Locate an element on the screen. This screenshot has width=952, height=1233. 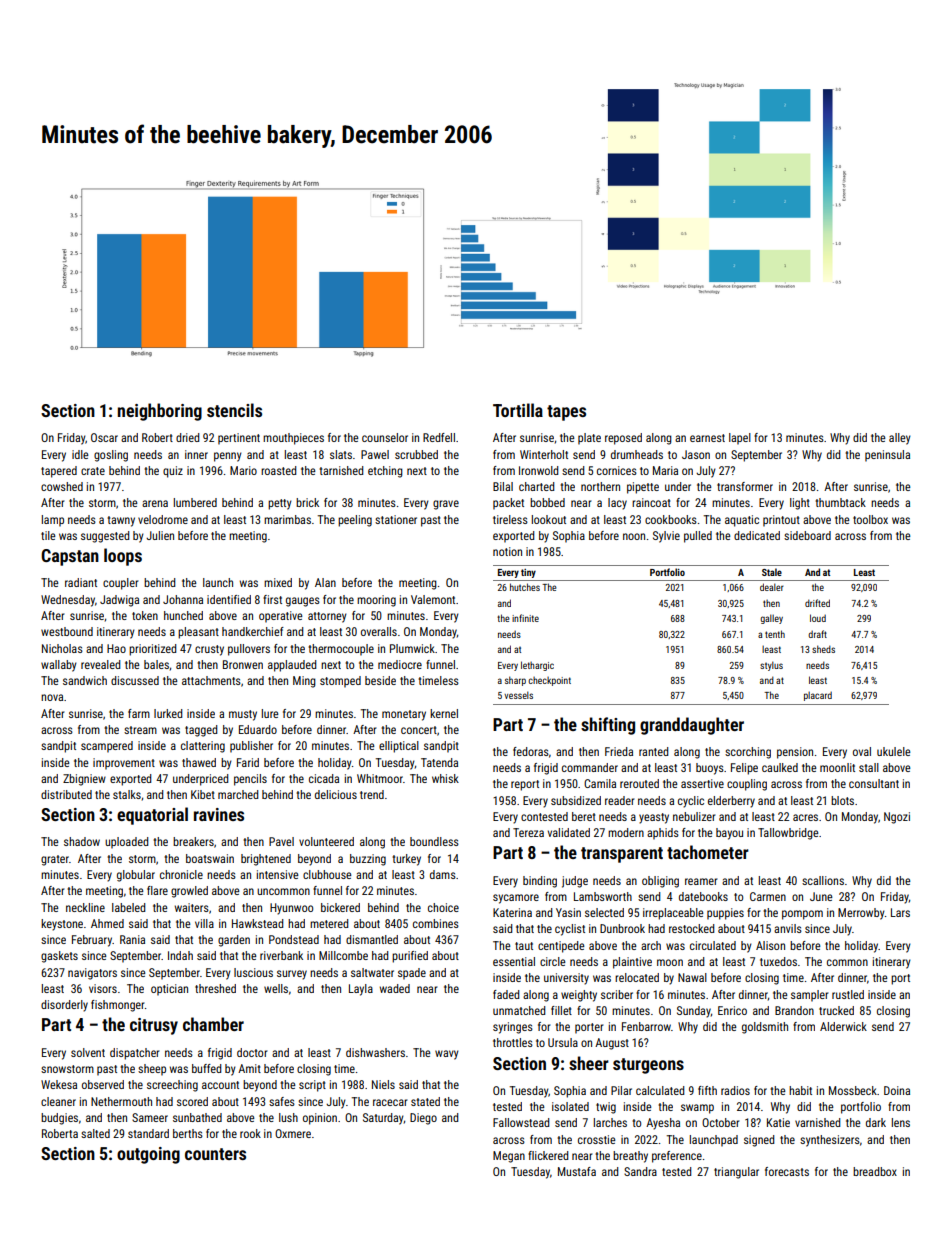
Plumwick is located at coordinates (412, 648).
